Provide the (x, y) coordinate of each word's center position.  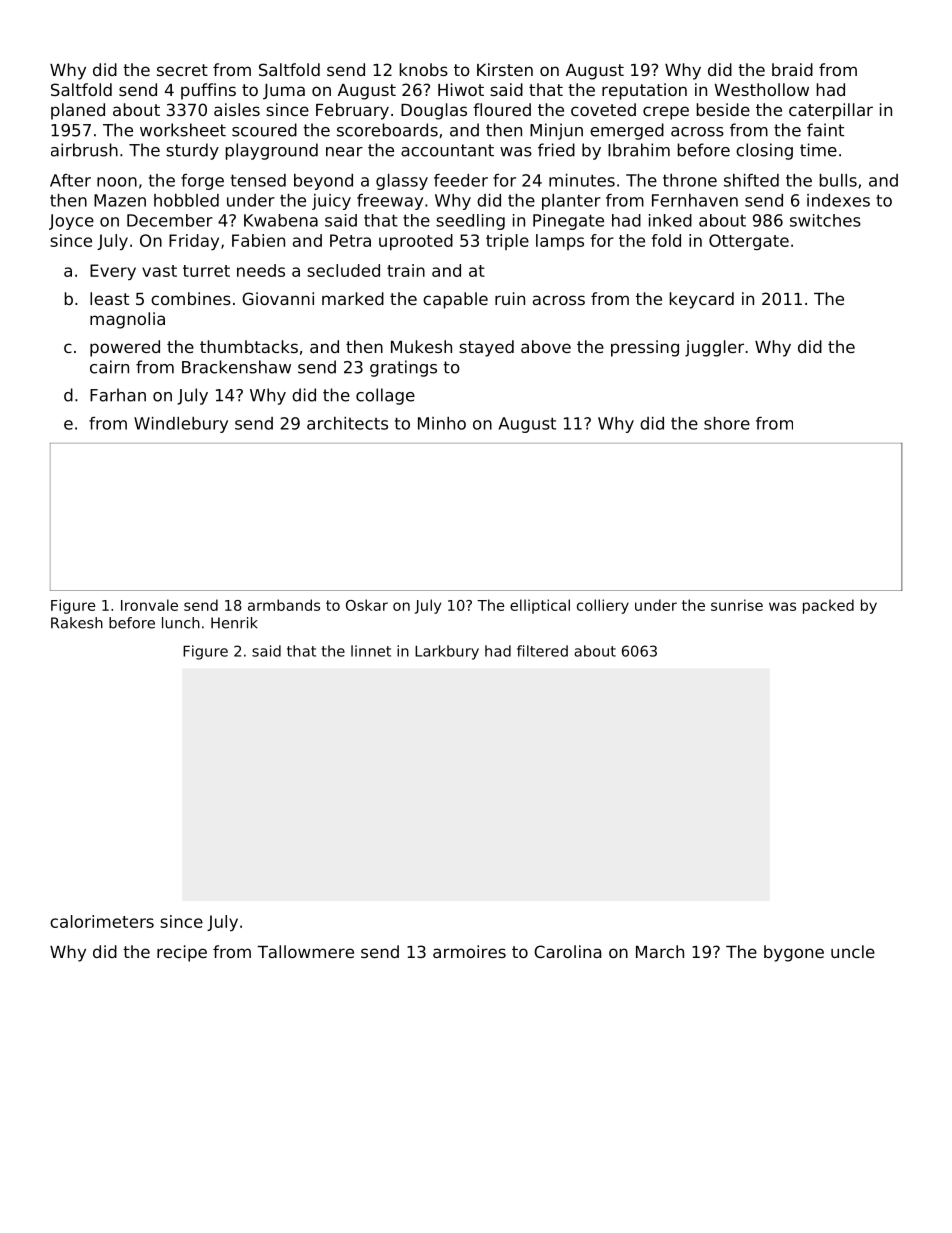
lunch (181, 623)
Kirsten (505, 69)
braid (792, 69)
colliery (603, 606)
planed (78, 111)
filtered (542, 651)
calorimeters (102, 921)
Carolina (567, 951)
